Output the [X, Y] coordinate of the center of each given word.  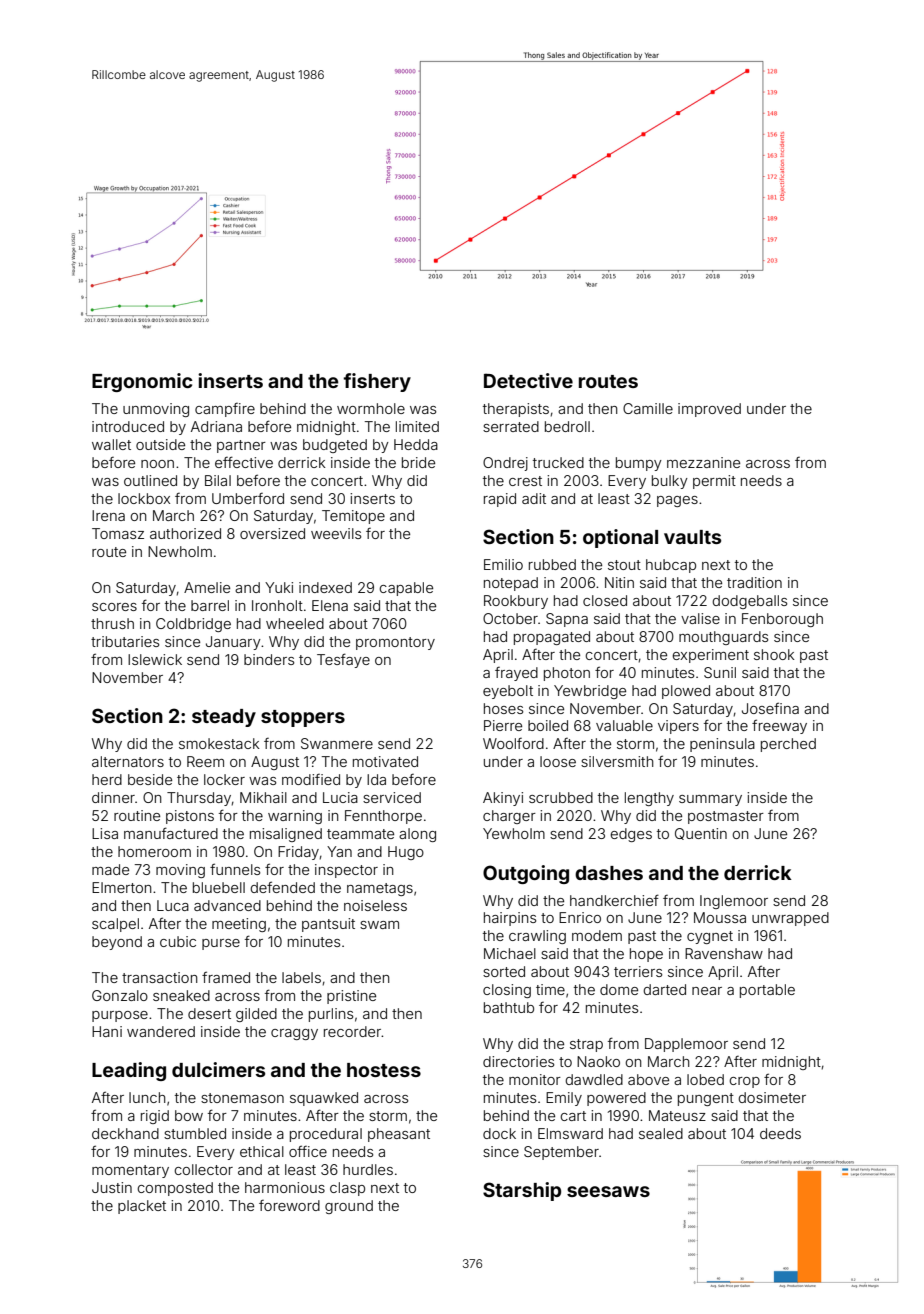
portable [767, 991]
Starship [522, 1191]
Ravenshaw [724, 953]
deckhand [125, 1133]
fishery [377, 382]
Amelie [207, 587]
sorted [504, 971]
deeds [780, 1133]
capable [406, 589]
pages [677, 501]
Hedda [416, 444]
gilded [256, 1015]
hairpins [510, 919]
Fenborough [782, 620]
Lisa [105, 833]
